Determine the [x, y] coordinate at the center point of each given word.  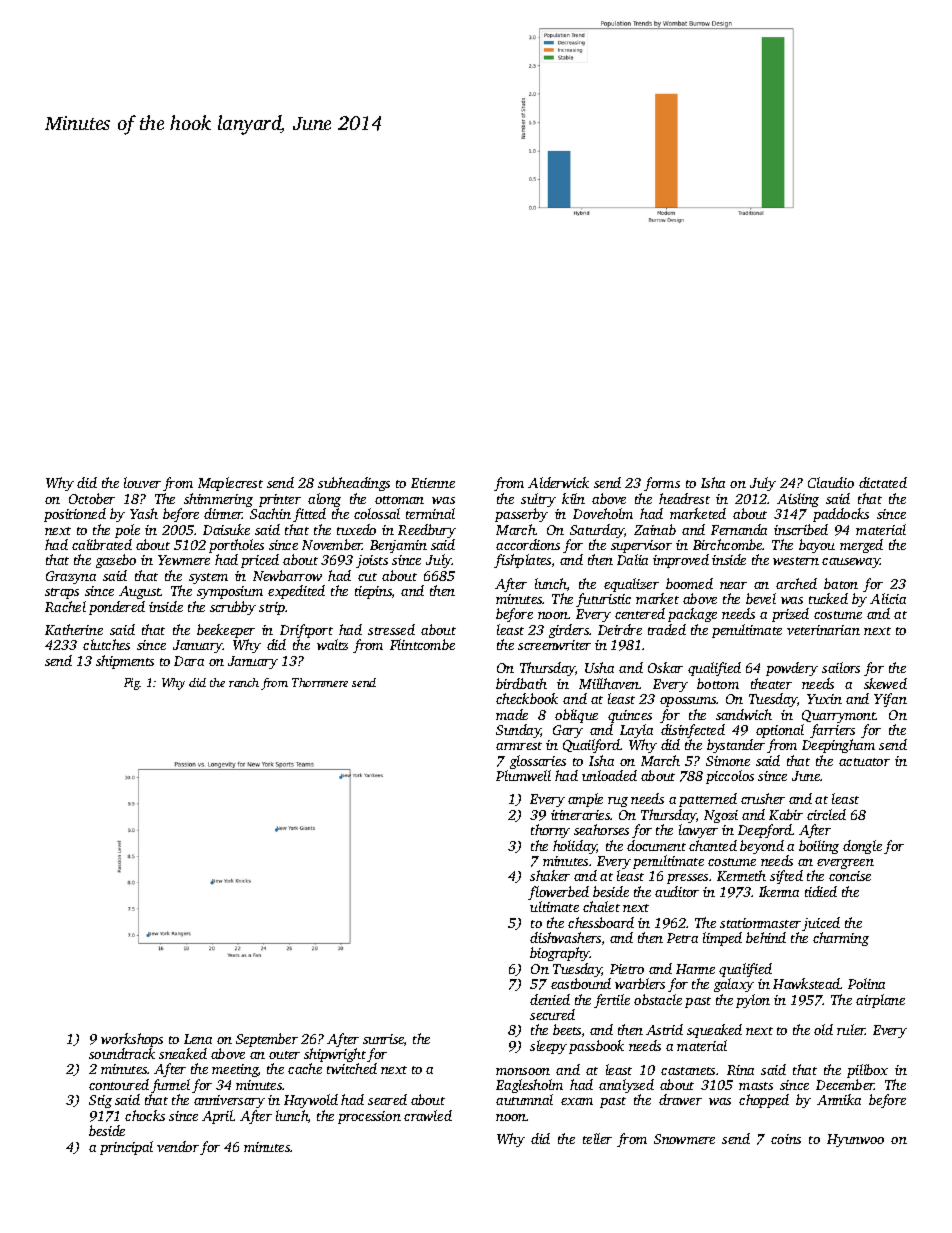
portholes [236, 547]
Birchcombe [728, 544]
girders [569, 631]
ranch [244, 682]
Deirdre [620, 629]
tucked [828, 598]
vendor [178, 1146]
